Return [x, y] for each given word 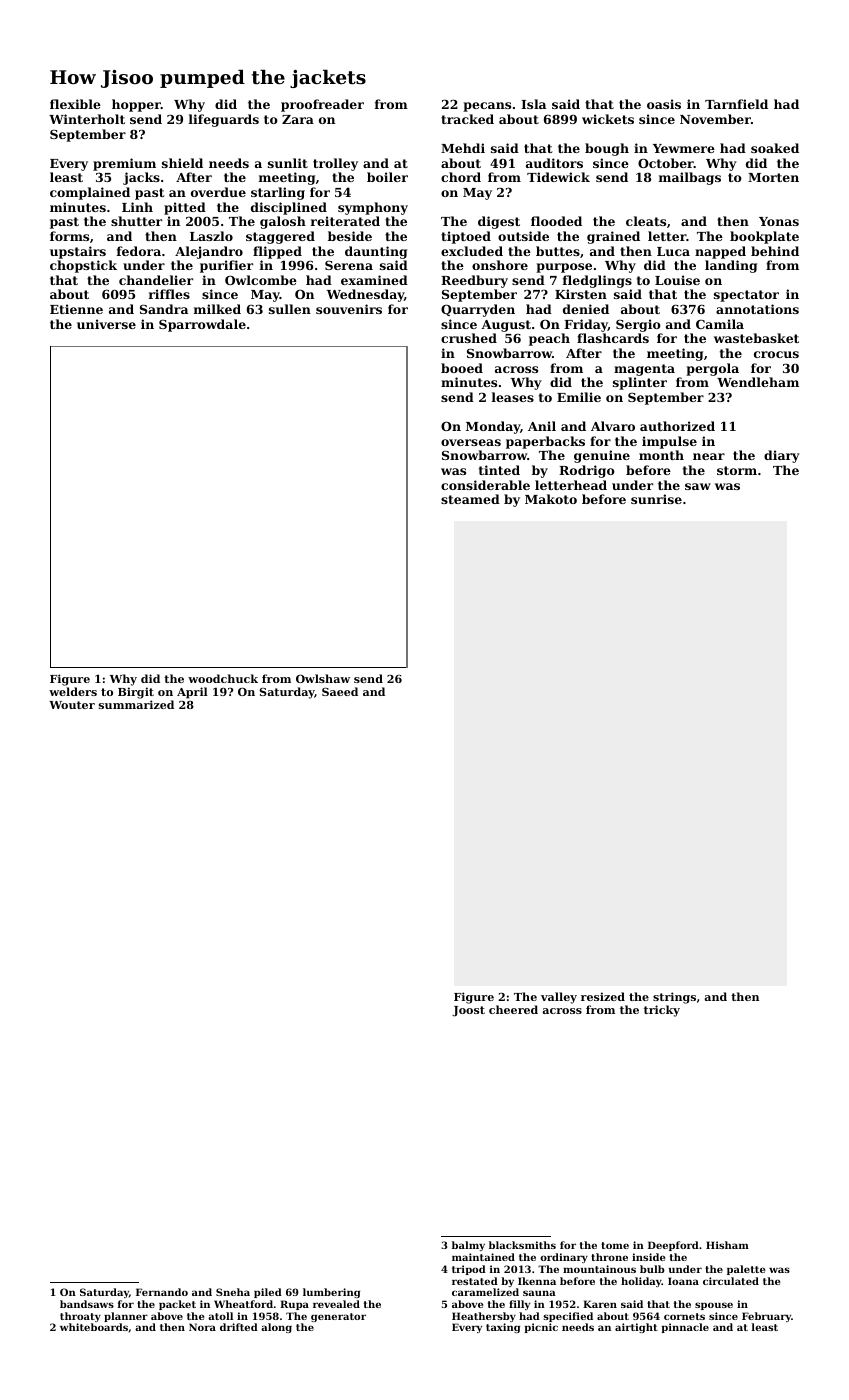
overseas [471, 442]
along [276, 1328]
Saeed [340, 691]
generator [338, 1317]
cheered [513, 1009]
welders [73, 691]
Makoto [551, 499]
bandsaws [87, 1304]
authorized [677, 426]
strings [674, 998]
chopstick [83, 266]
